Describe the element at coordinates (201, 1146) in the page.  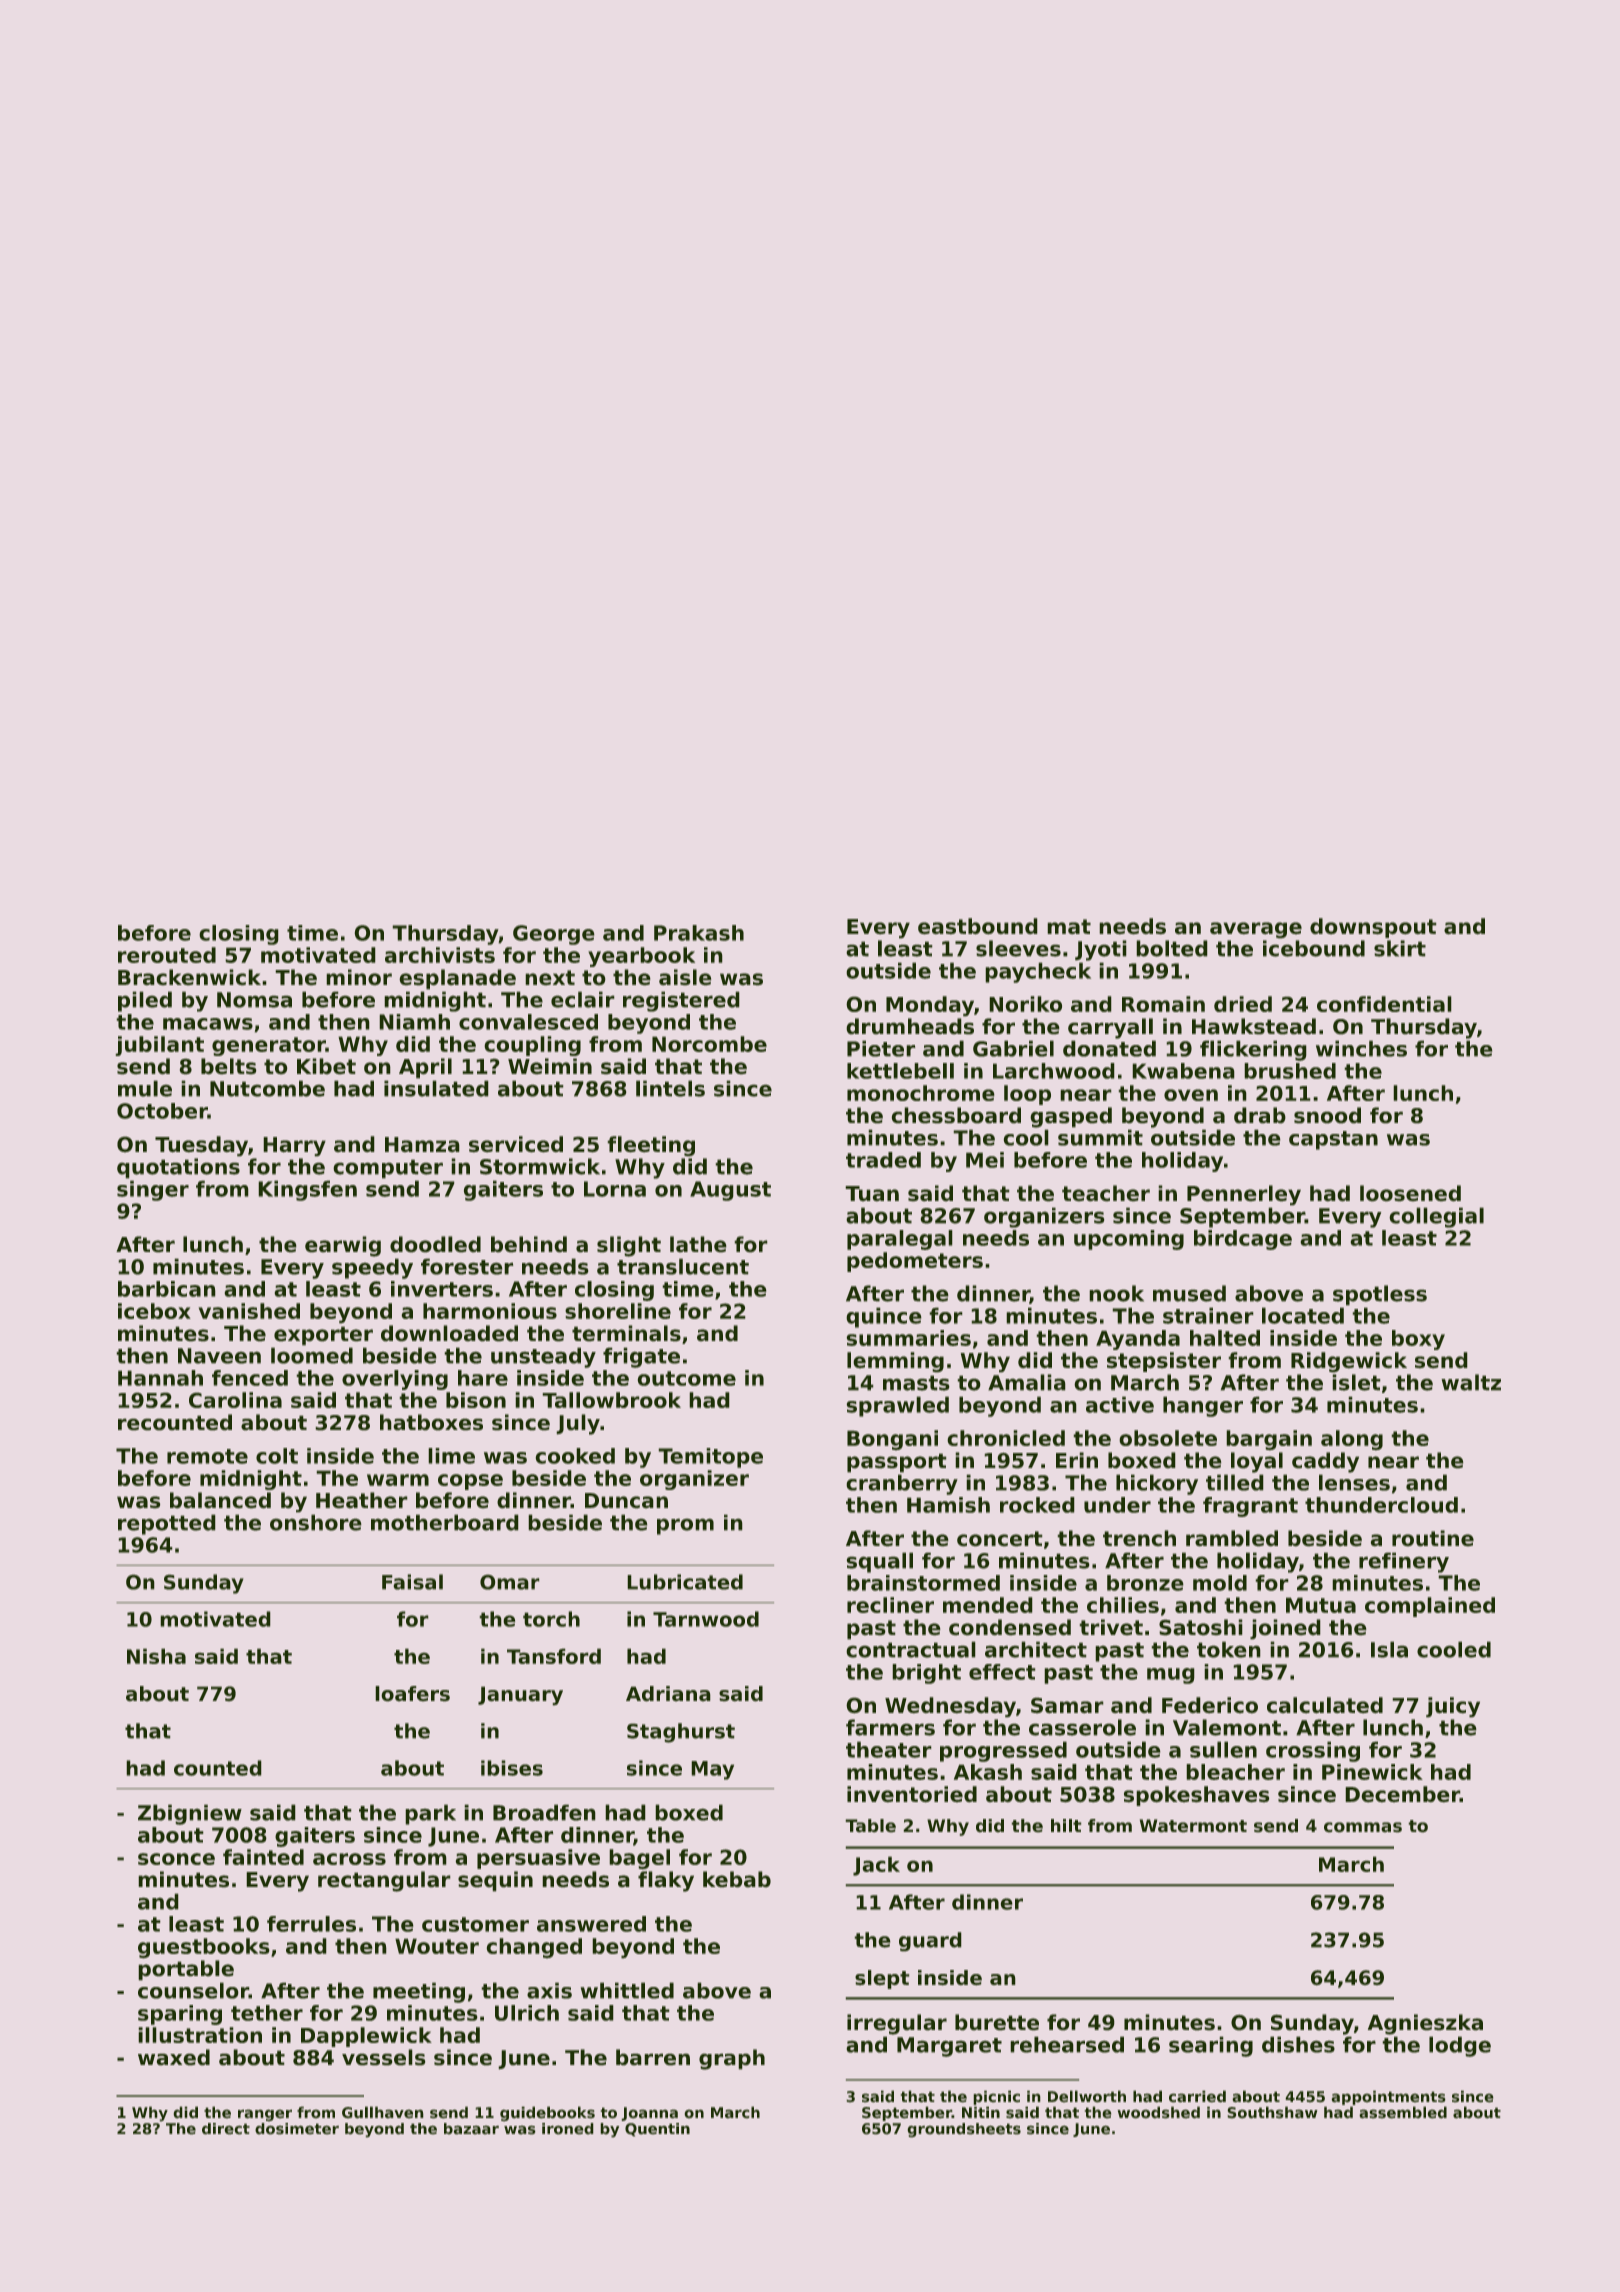
I see `Tuesday` at that location.
